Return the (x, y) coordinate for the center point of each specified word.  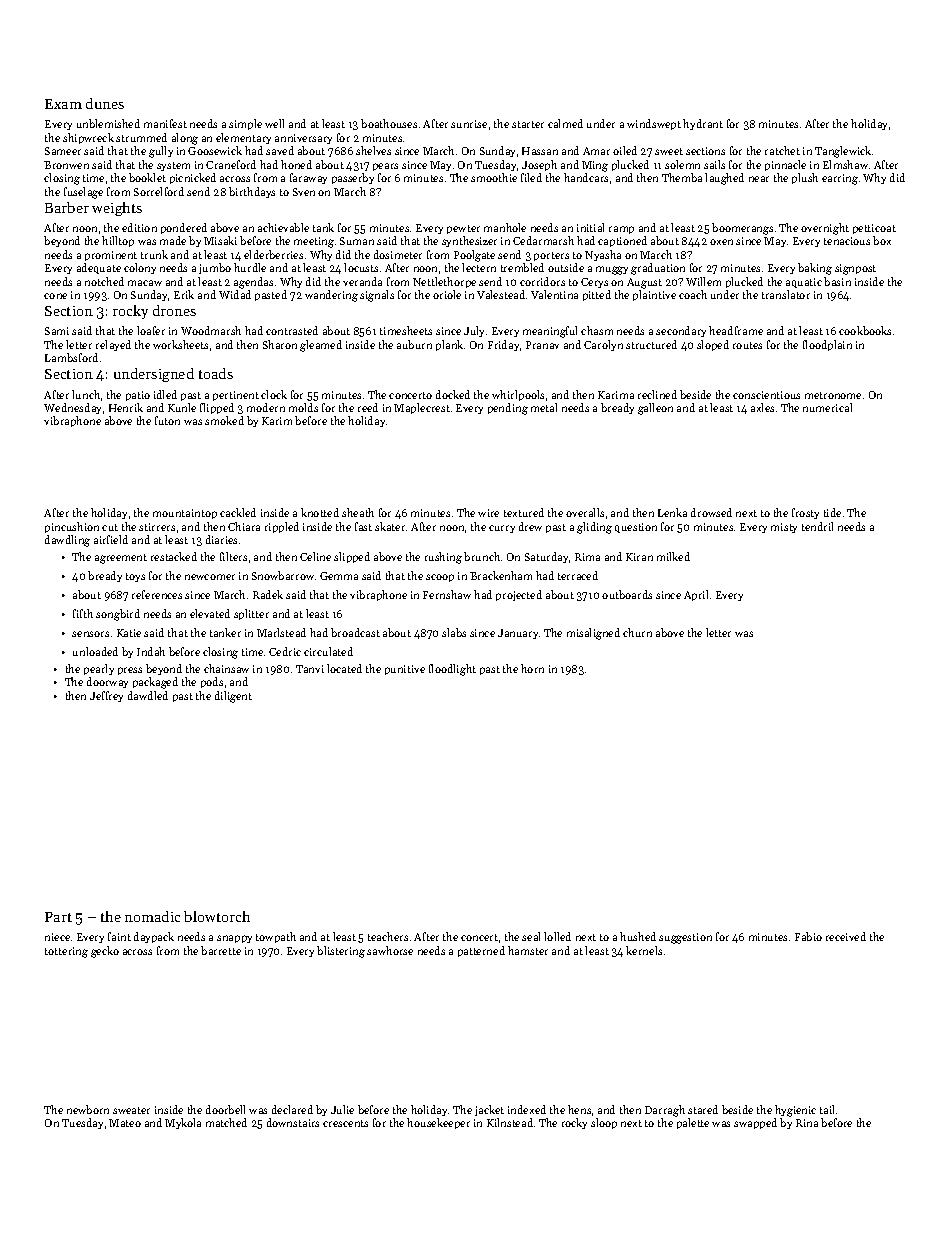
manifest (165, 123)
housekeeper (438, 1123)
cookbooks (865, 330)
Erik (184, 294)
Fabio (808, 936)
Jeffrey (106, 696)
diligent (233, 697)
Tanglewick (843, 152)
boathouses (389, 123)
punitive (405, 670)
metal (544, 407)
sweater (131, 1110)
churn (637, 632)
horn (532, 668)
